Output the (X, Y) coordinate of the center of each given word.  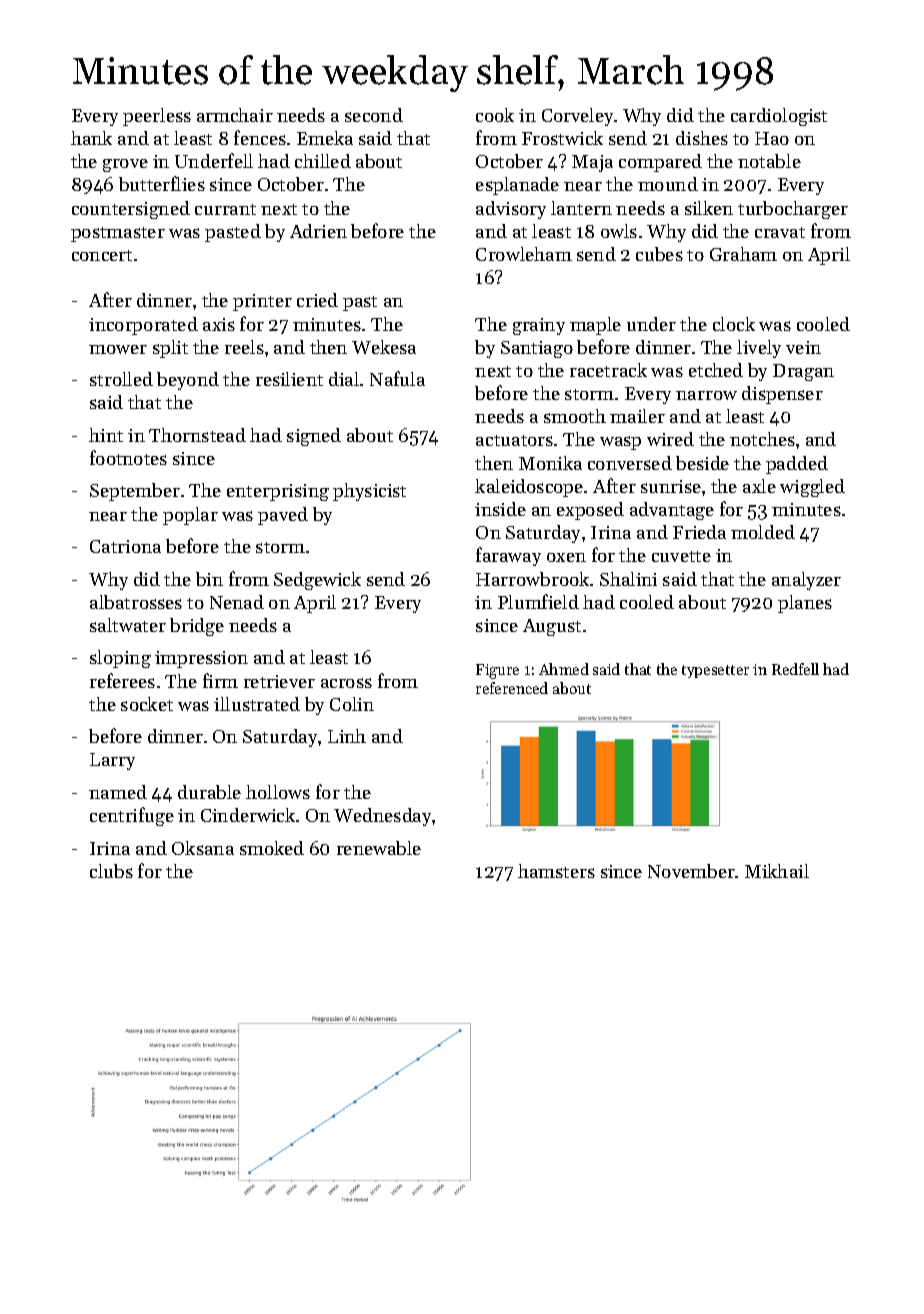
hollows (278, 792)
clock (734, 324)
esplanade (517, 186)
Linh (347, 736)
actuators (514, 440)
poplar (190, 516)
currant (225, 209)
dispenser (782, 395)
